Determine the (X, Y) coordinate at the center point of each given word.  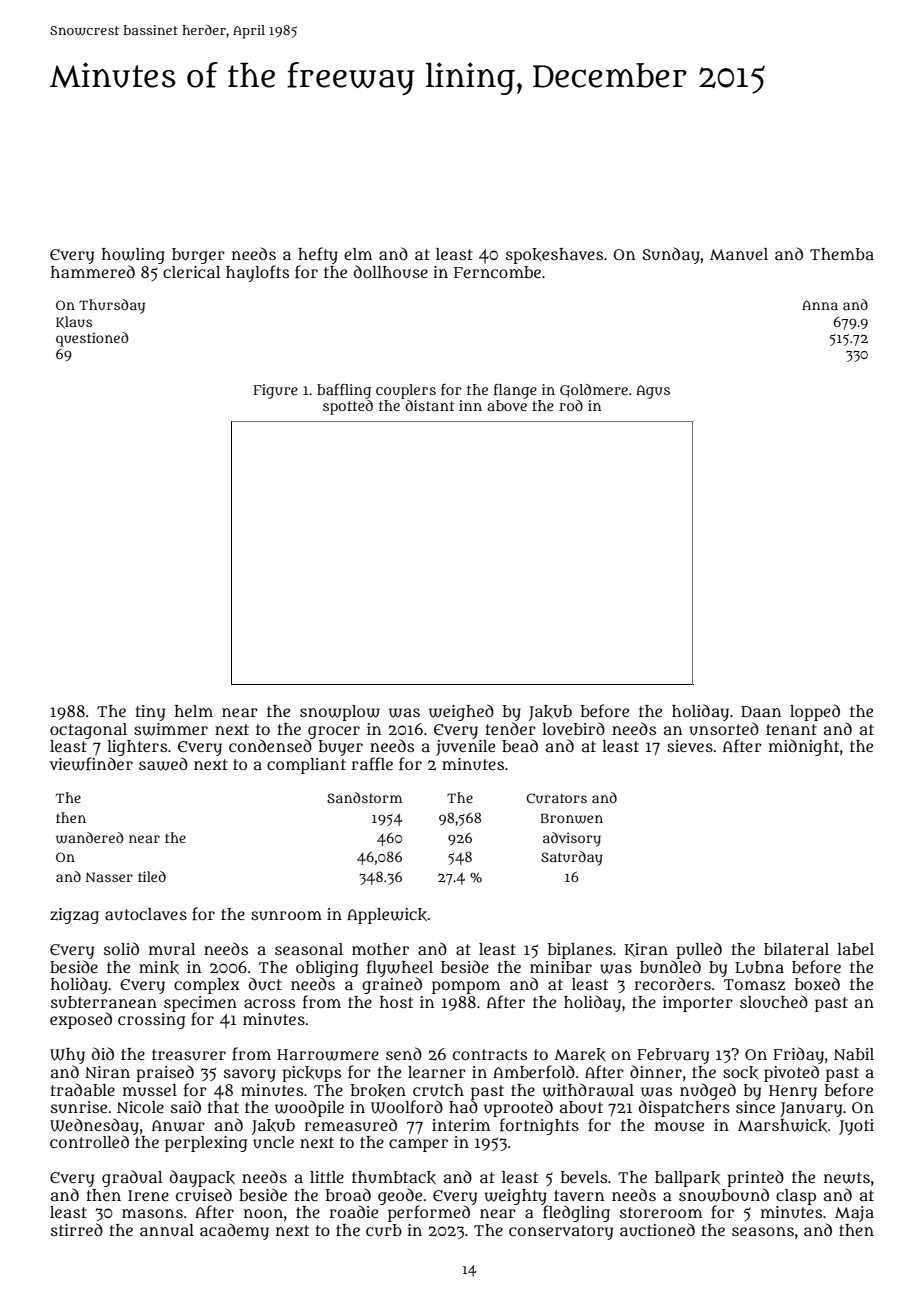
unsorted (724, 728)
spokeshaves (554, 256)
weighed (461, 712)
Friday (798, 1055)
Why (67, 1056)
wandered (90, 838)
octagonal (88, 731)
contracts (490, 1054)
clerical (191, 272)
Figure (275, 391)
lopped (815, 712)
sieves (690, 746)
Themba (842, 254)
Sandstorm (364, 797)
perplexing (206, 1144)
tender (511, 728)
